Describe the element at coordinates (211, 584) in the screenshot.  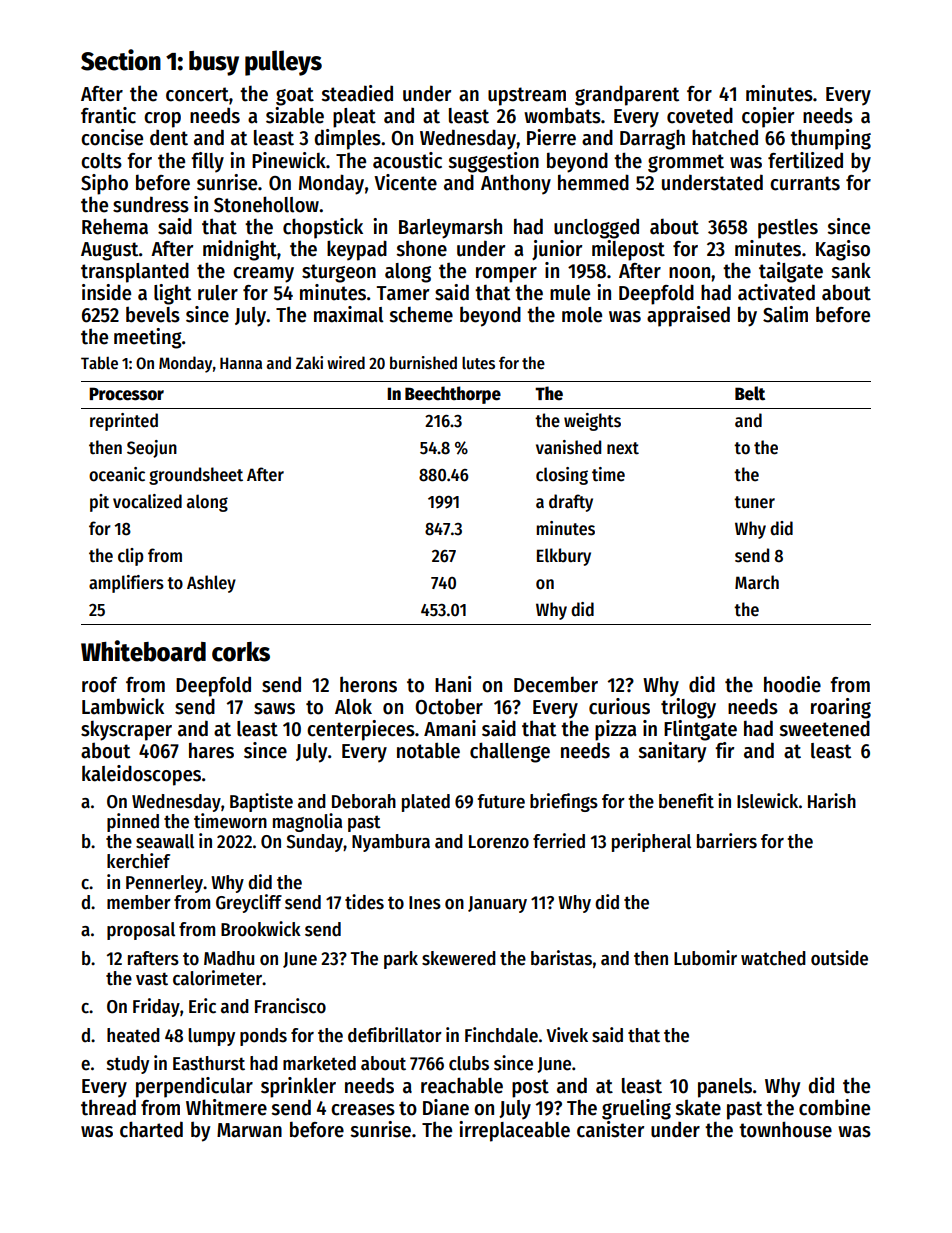
I see `Ashley` at that location.
